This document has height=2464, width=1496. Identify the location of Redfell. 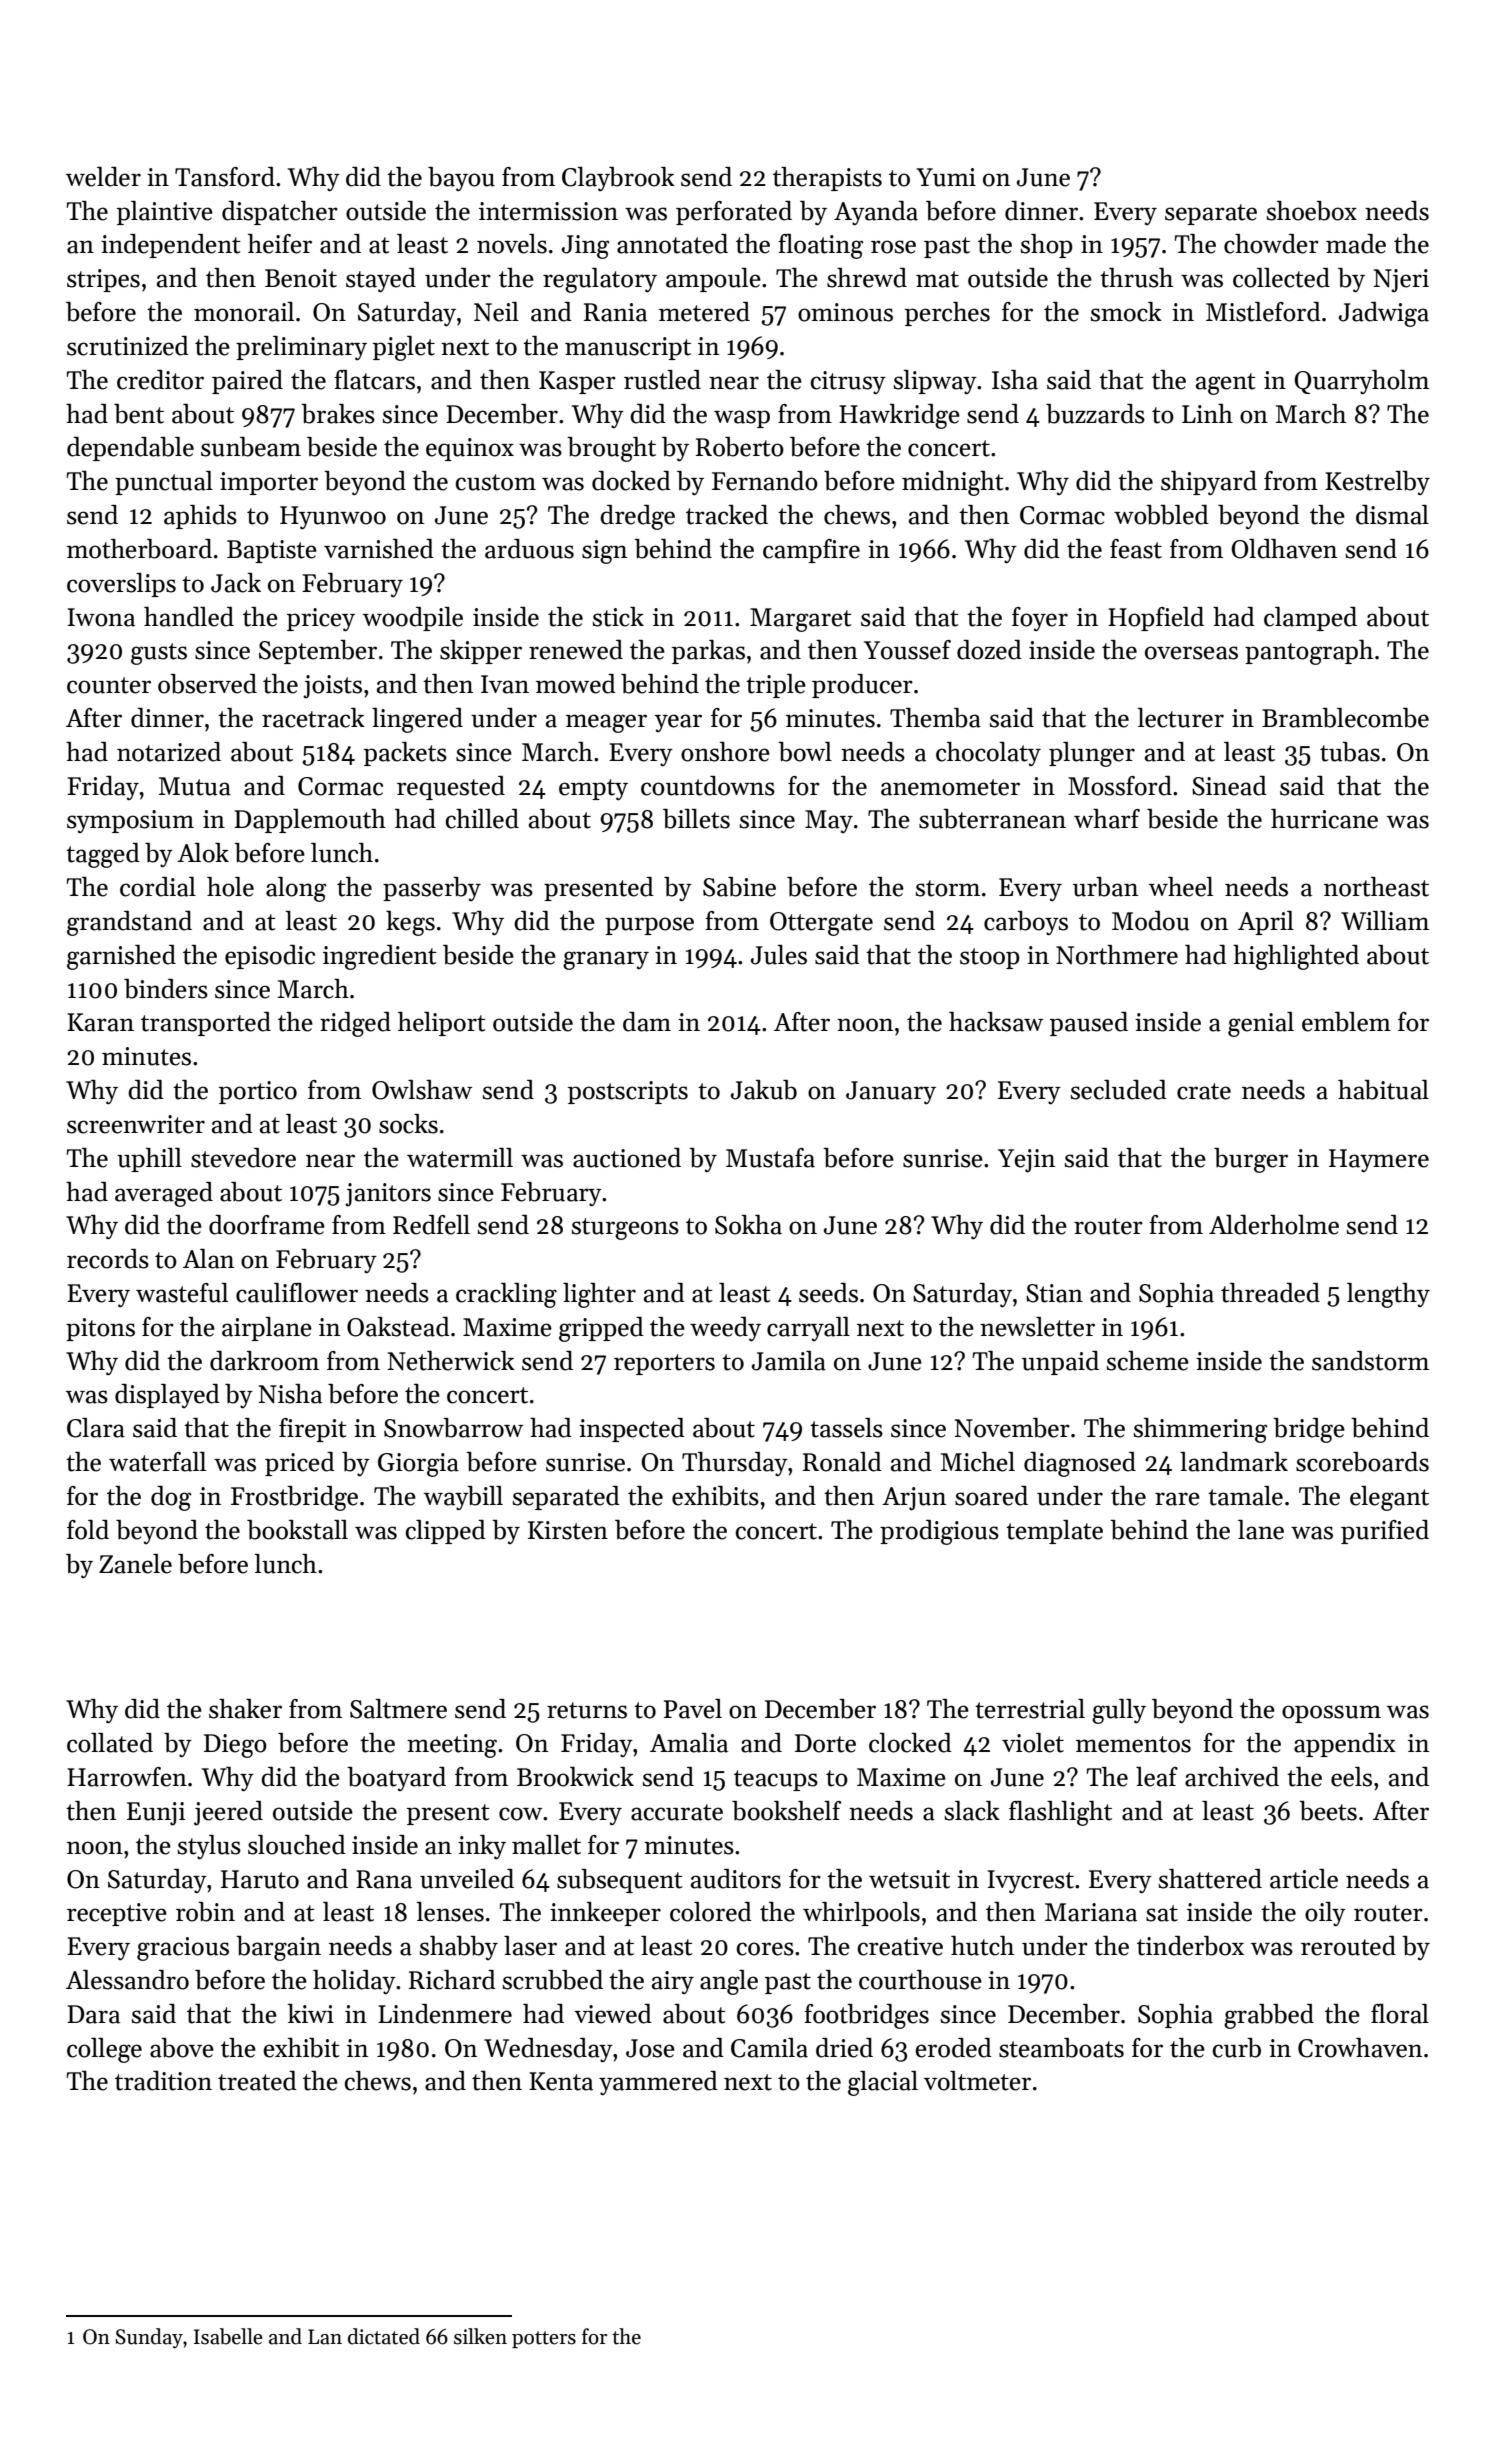
(431, 1225).
